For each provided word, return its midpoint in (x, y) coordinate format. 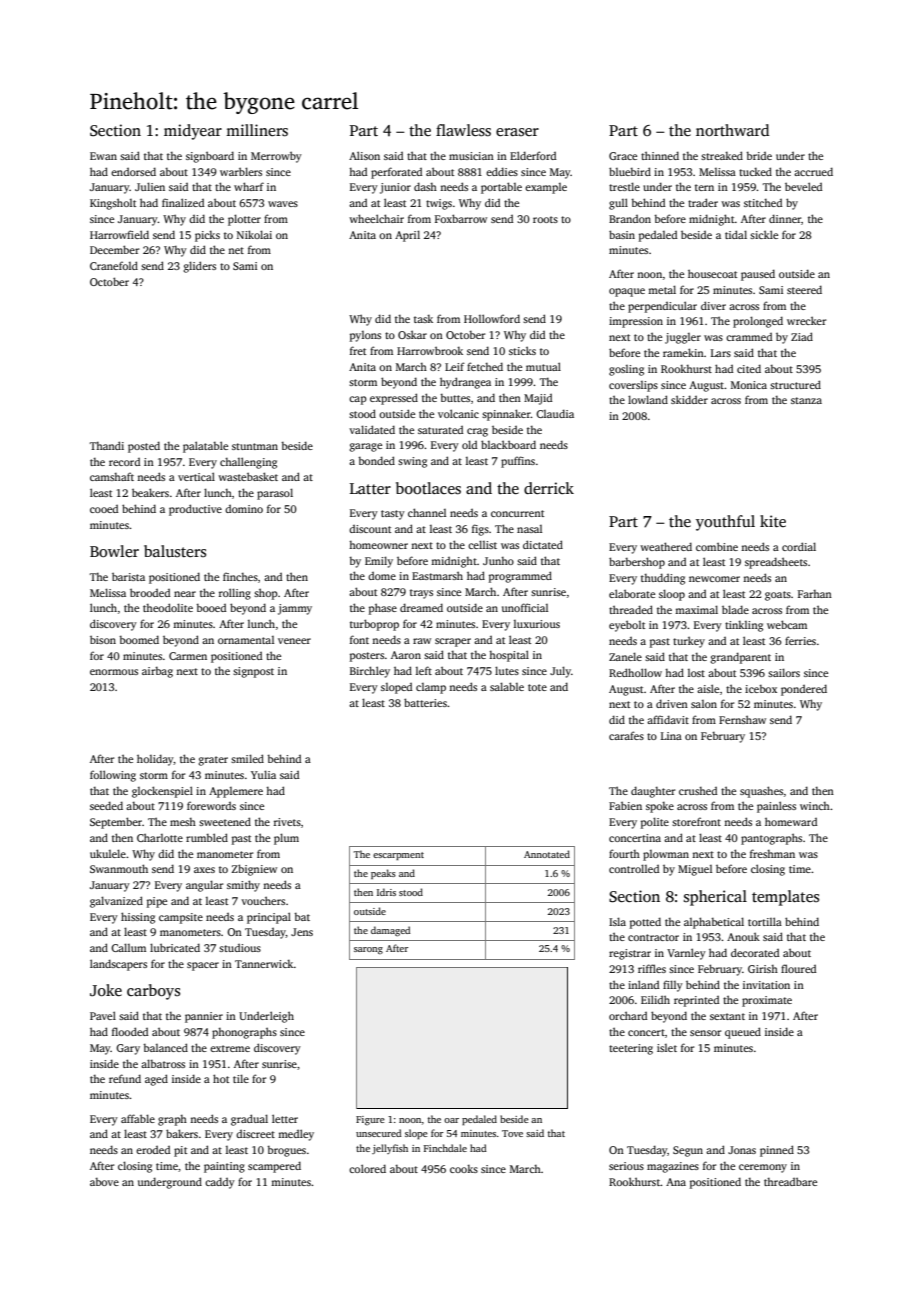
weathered (666, 546)
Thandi (107, 445)
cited (749, 368)
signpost (253, 672)
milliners (257, 130)
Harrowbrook (430, 350)
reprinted (696, 1001)
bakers (182, 1133)
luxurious (537, 624)
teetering (631, 1049)
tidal (736, 234)
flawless (463, 130)
